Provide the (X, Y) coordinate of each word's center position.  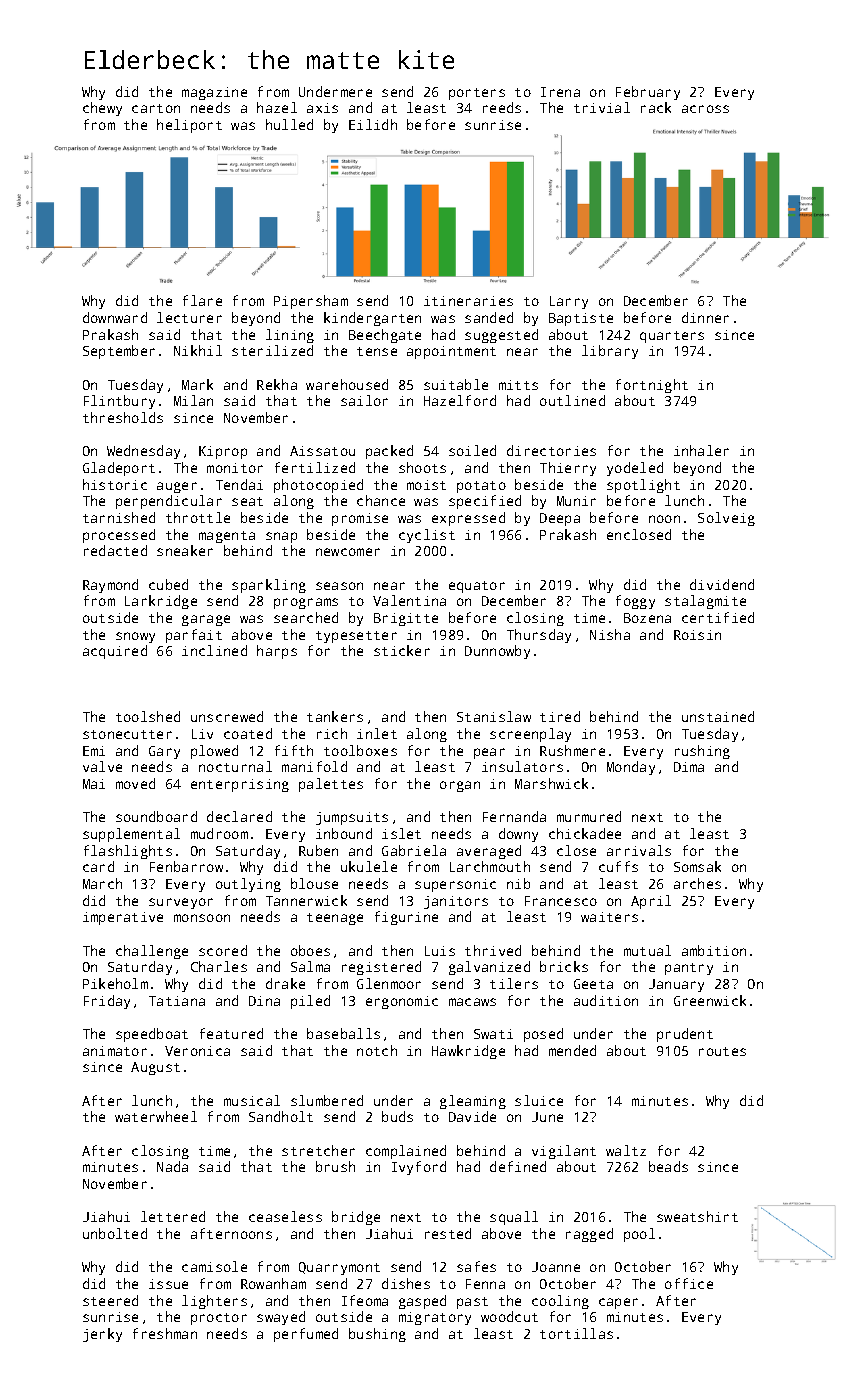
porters (477, 94)
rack (656, 107)
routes (722, 1051)
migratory (435, 1318)
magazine (214, 93)
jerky (102, 1335)
